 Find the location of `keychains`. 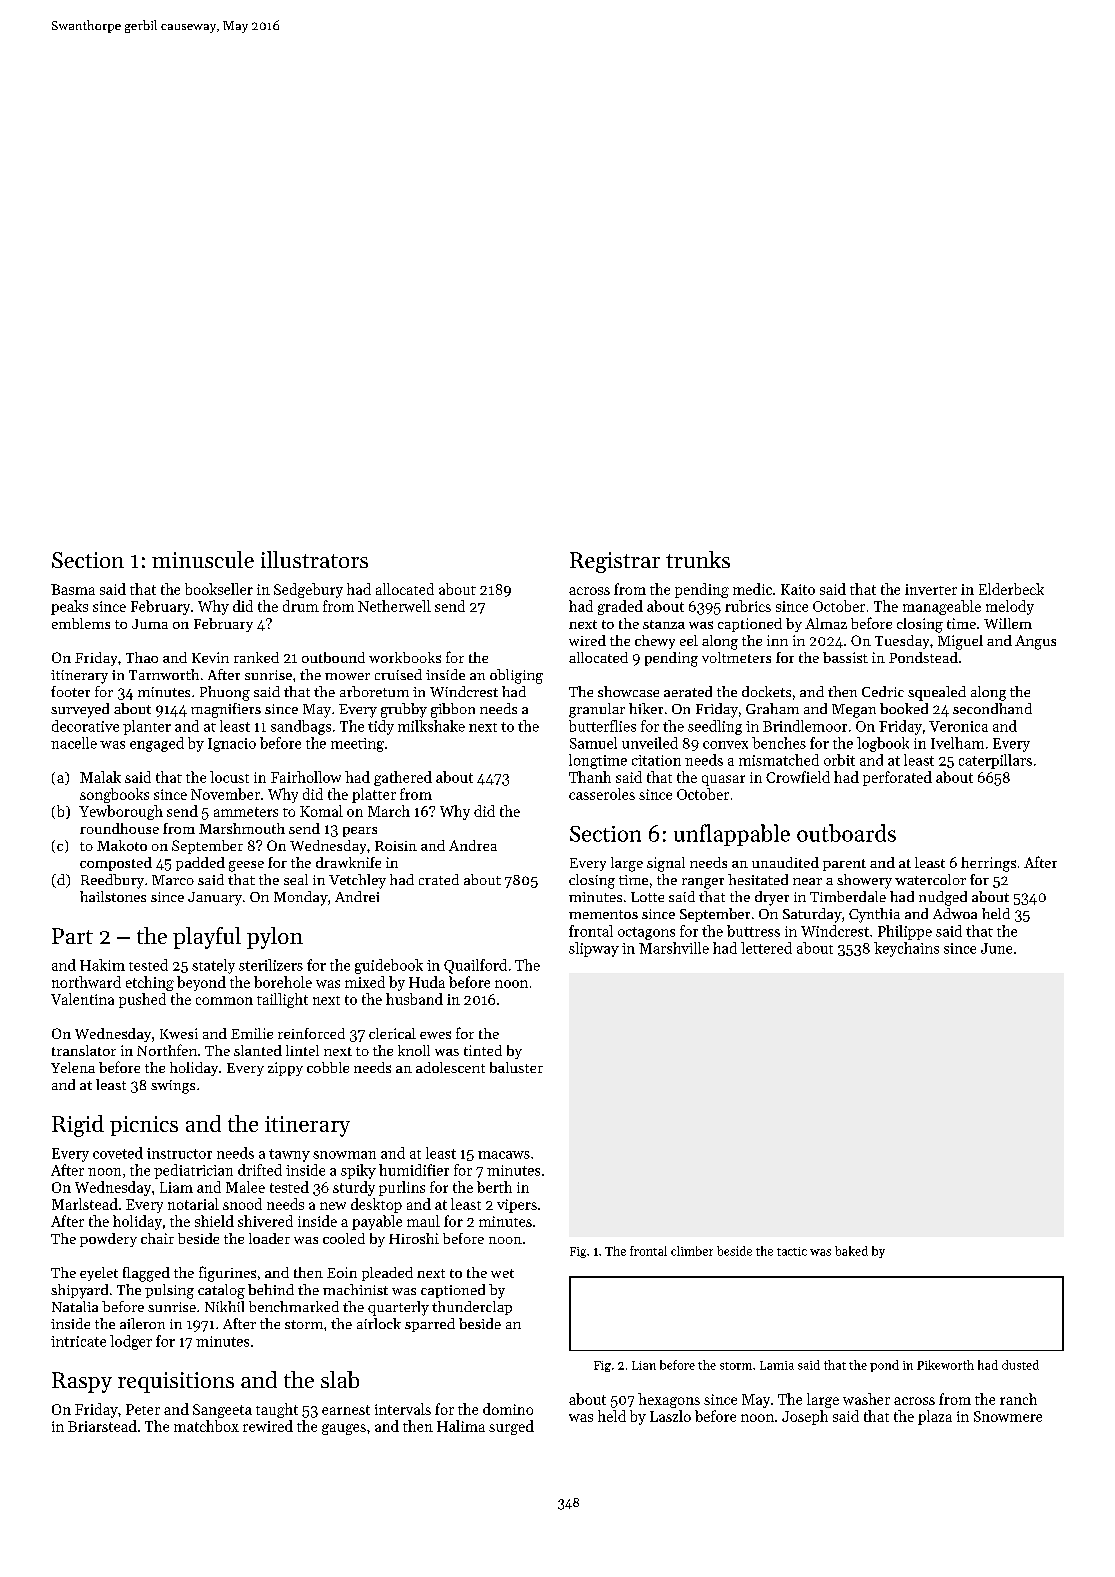

keychains is located at coordinates (906, 949).
